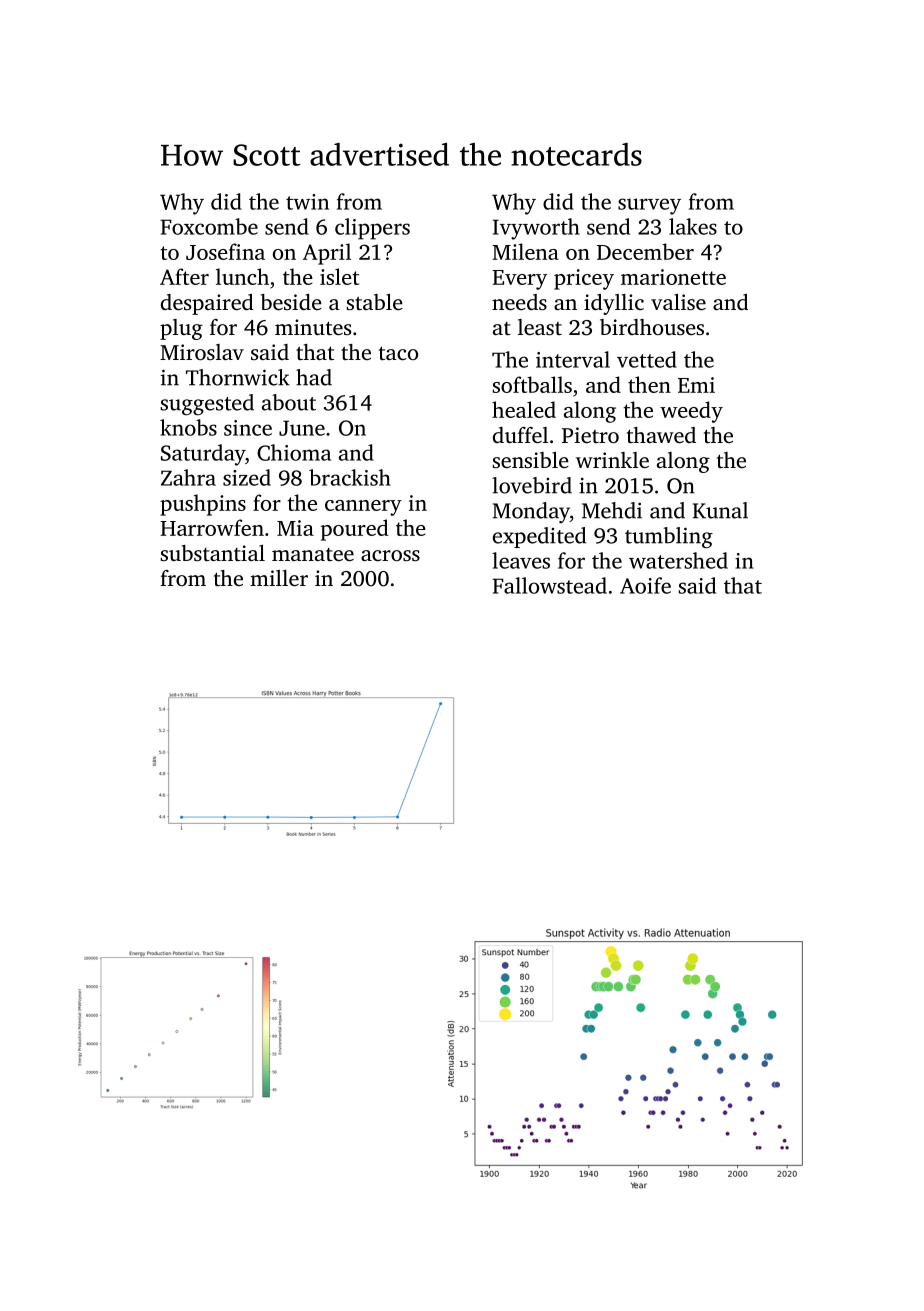  What do you see at coordinates (372, 229) in the screenshot?
I see `clippers` at bounding box center [372, 229].
